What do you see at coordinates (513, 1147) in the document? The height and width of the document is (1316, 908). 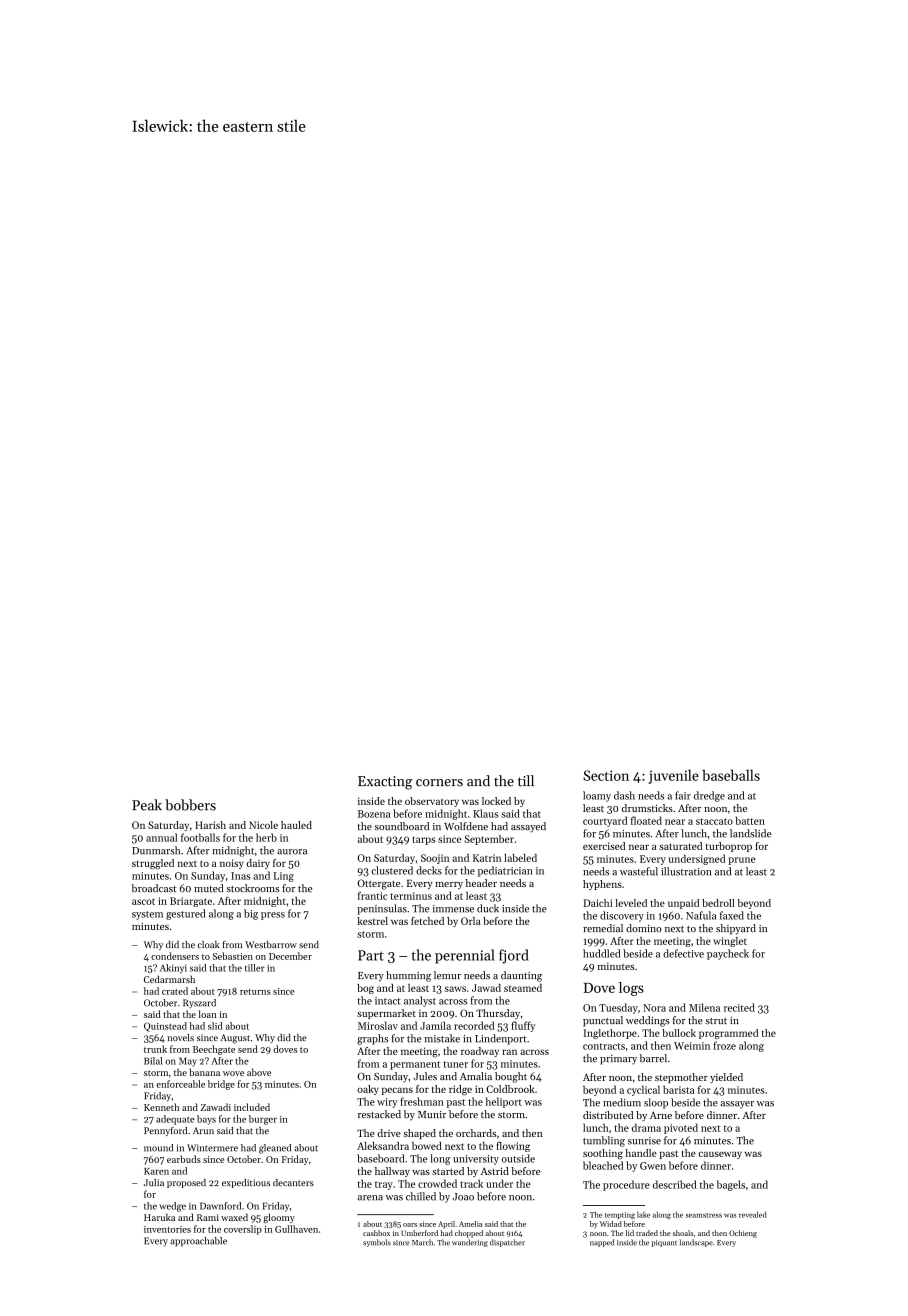 I see `flowing` at bounding box center [513, 1147].
